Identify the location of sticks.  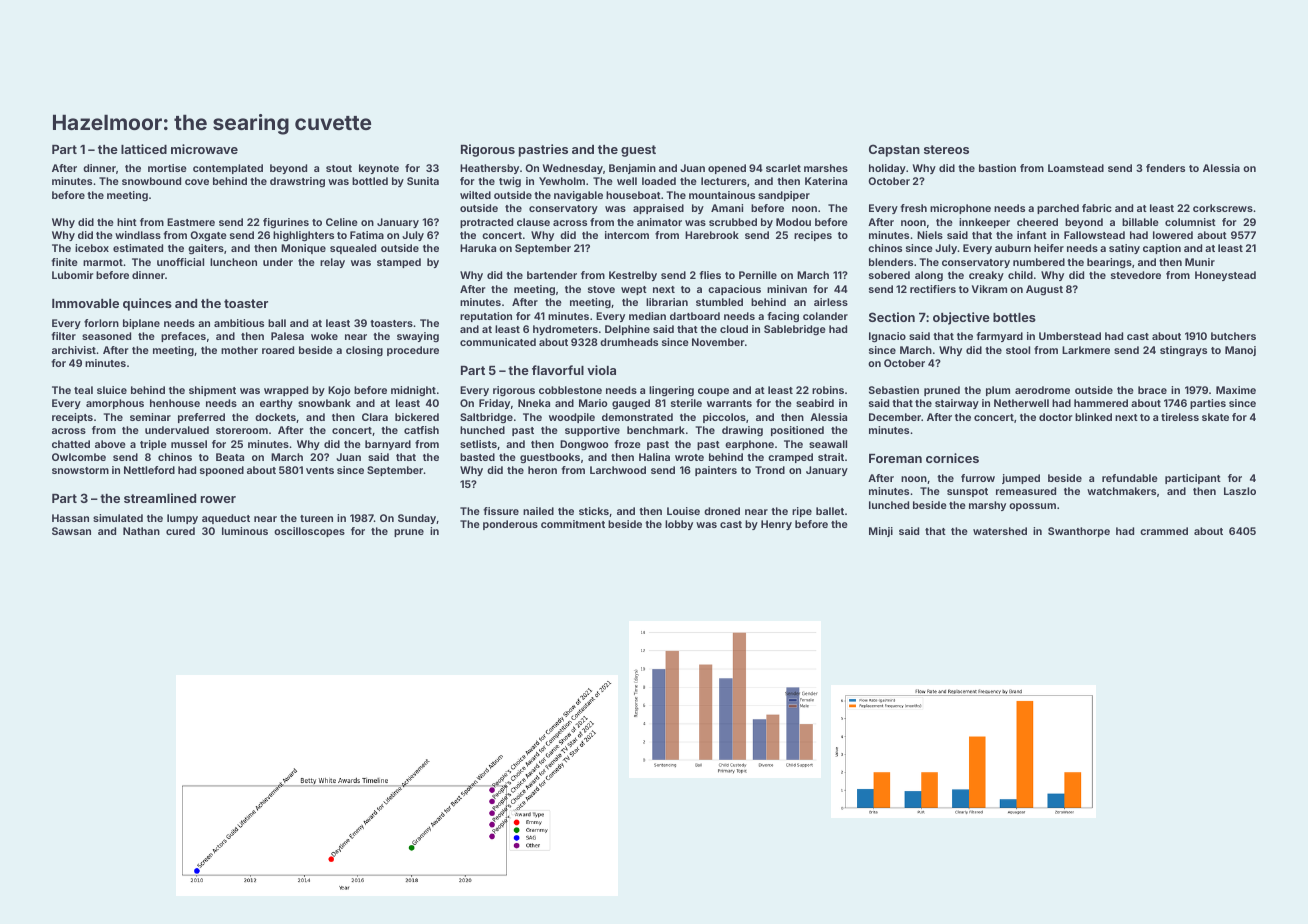
(594, 511).
